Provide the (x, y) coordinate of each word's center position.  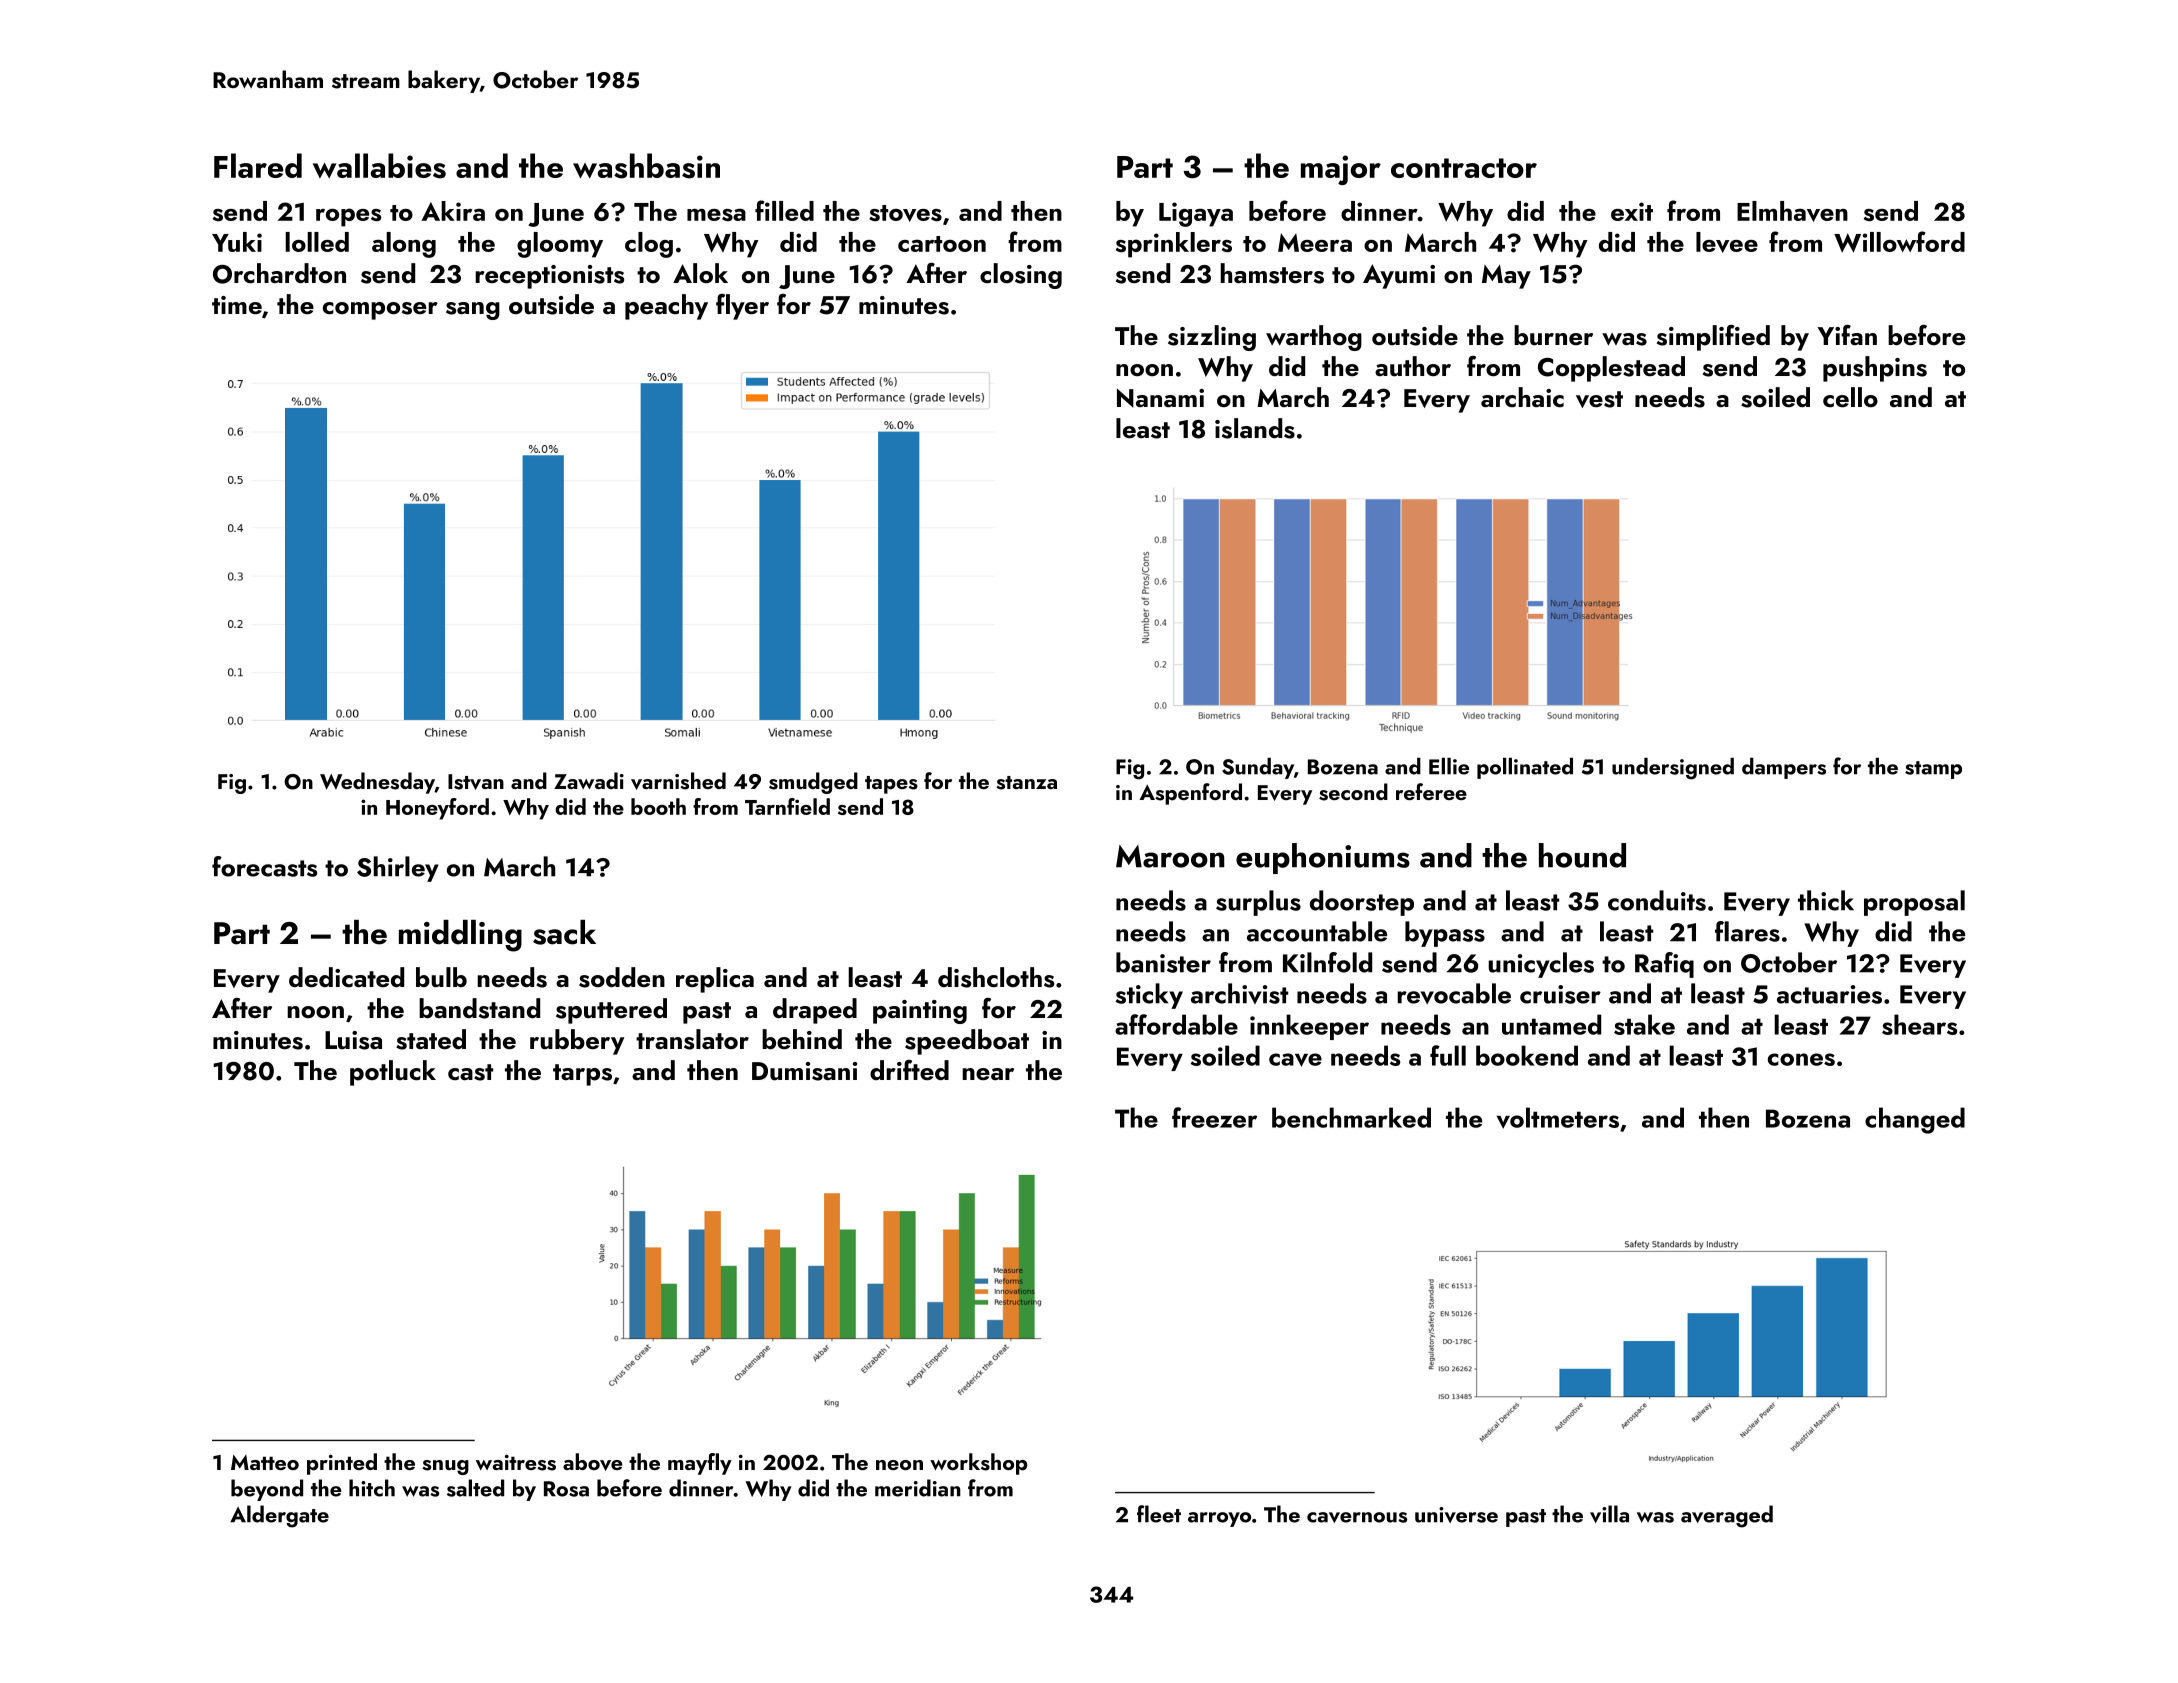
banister (1163, 962)
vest (1599, 399)
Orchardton (279, 273)
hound (1582, 855)
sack (564, 932)
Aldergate (279, 1516)
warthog (1314, 338)
